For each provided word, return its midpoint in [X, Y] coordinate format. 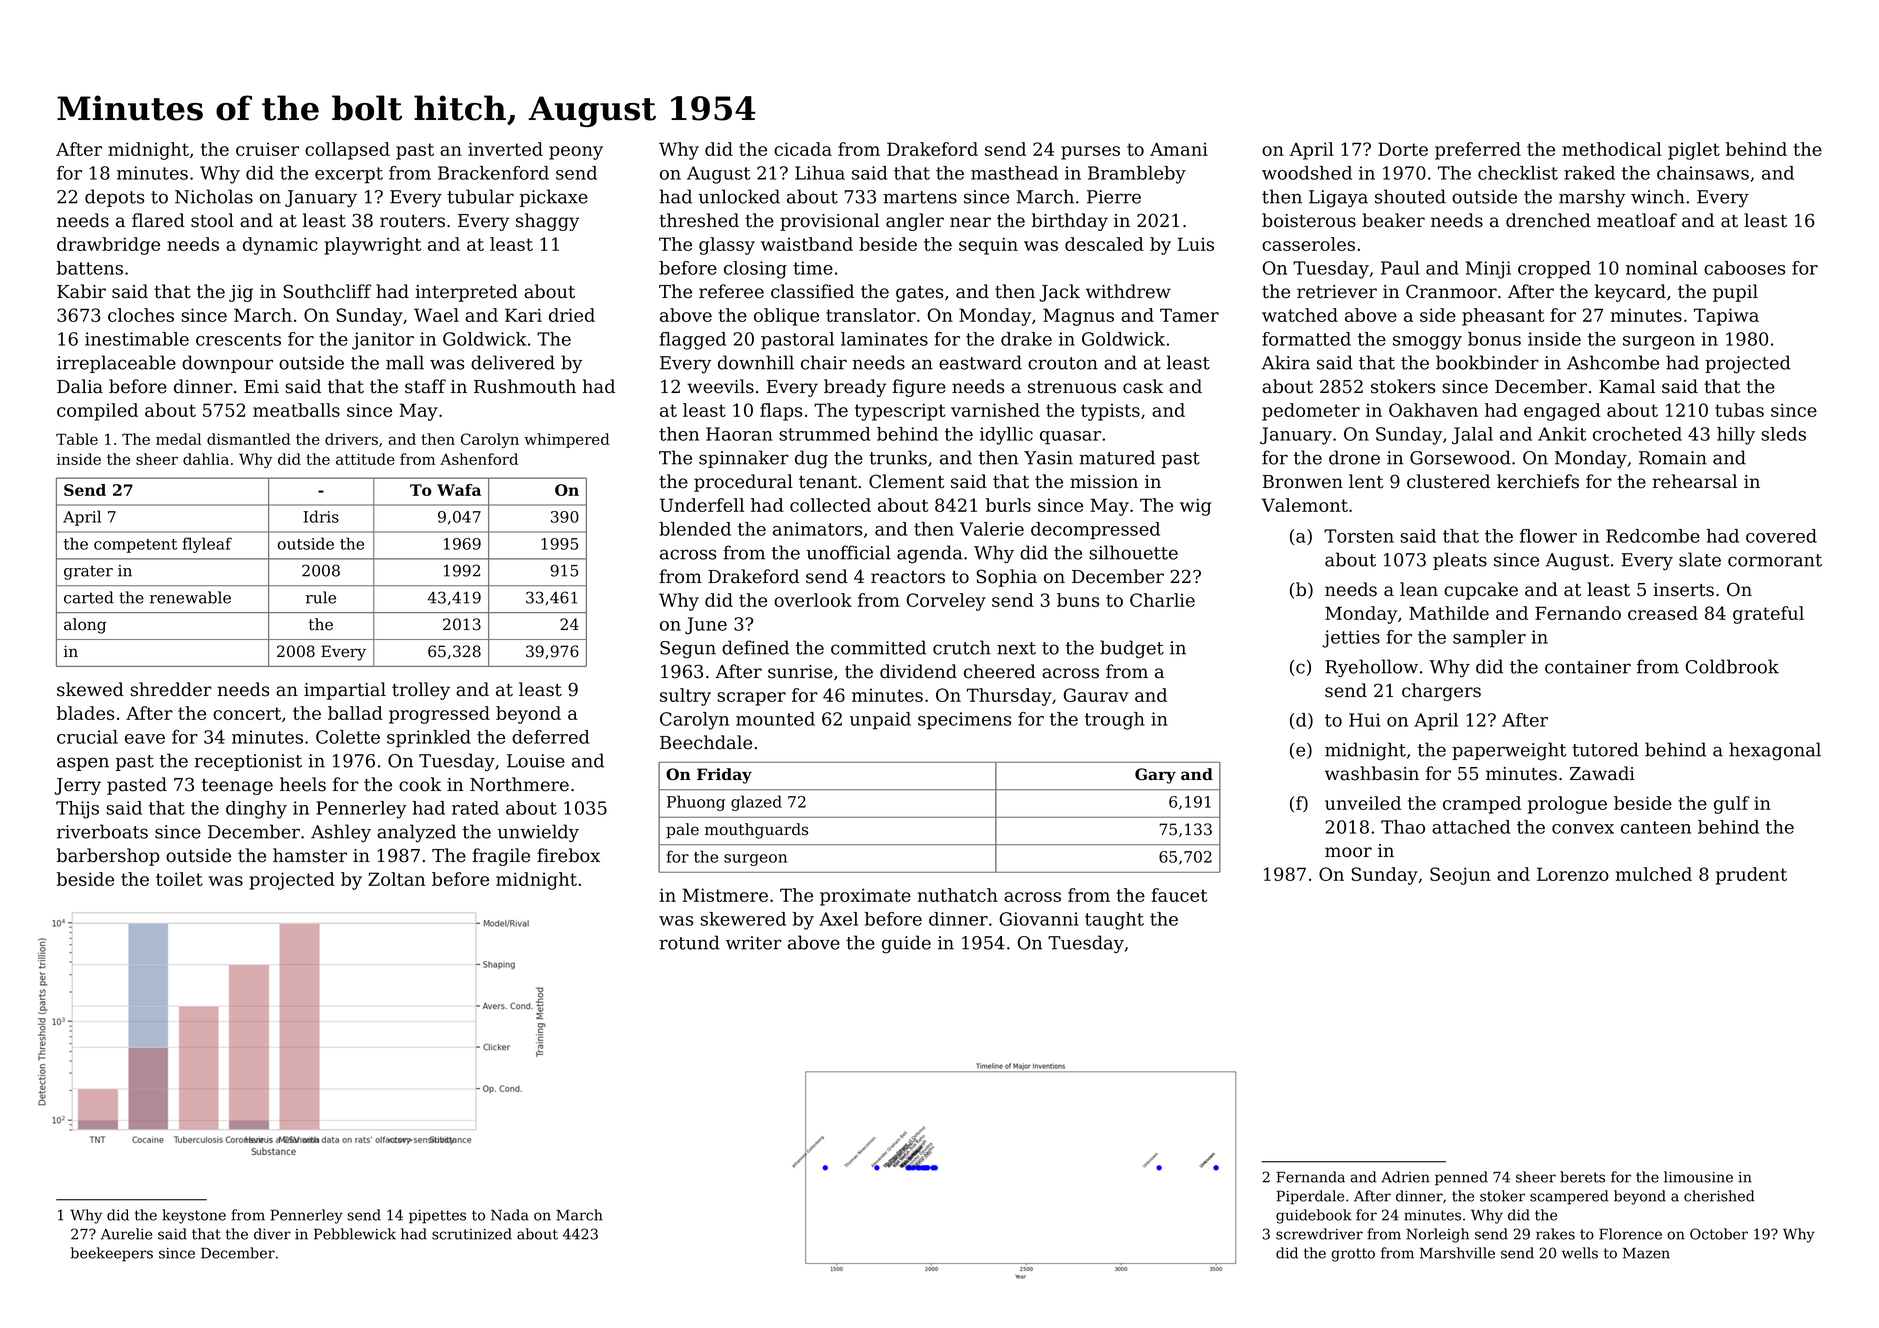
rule [321, 597]
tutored [1605, 749]
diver [272, 1234]
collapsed [347, 151]
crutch [962, 647]
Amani [1179, 149]
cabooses [1744, 268]
